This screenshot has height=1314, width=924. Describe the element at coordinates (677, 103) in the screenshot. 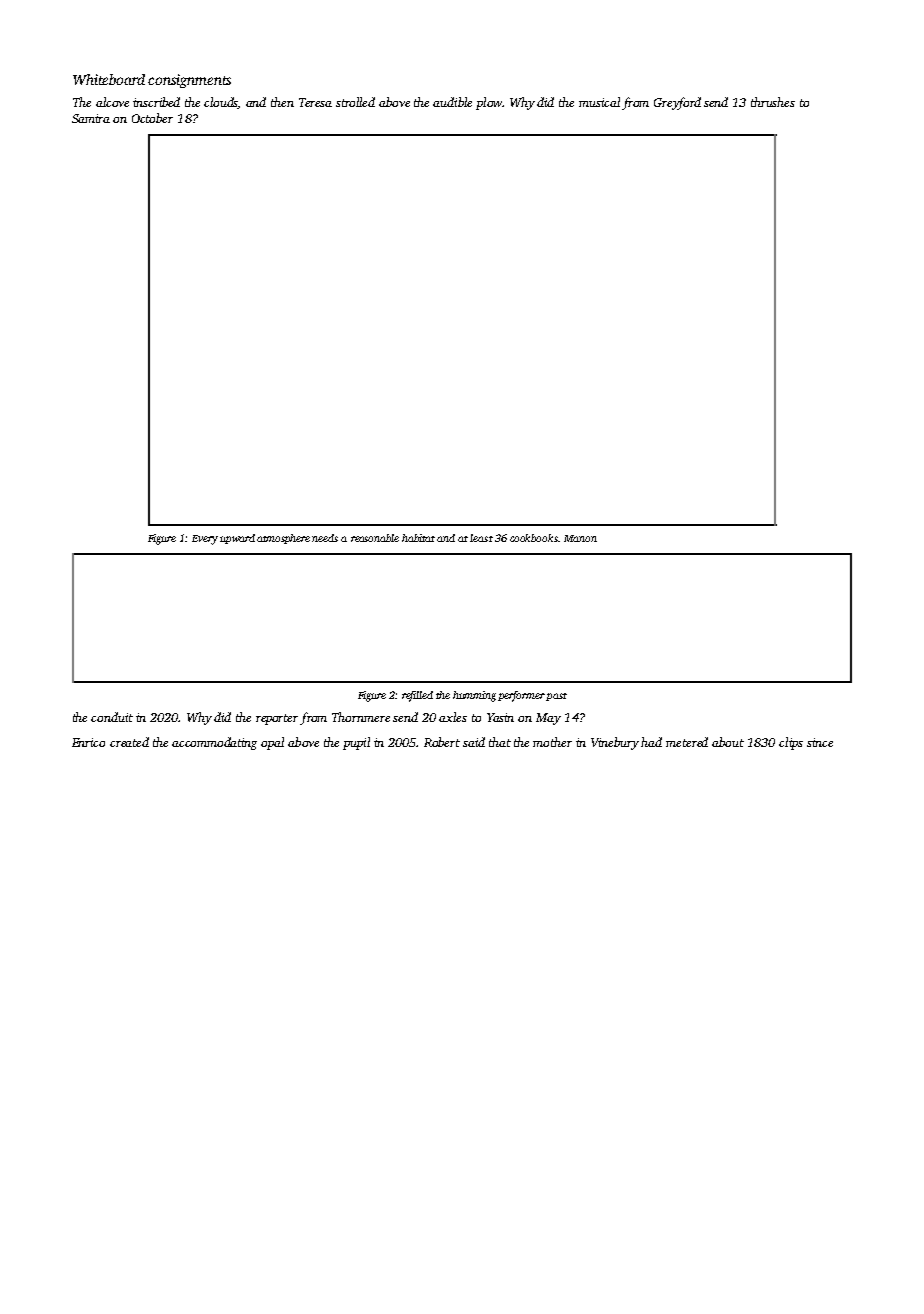

I see `Greyford` at that location.
